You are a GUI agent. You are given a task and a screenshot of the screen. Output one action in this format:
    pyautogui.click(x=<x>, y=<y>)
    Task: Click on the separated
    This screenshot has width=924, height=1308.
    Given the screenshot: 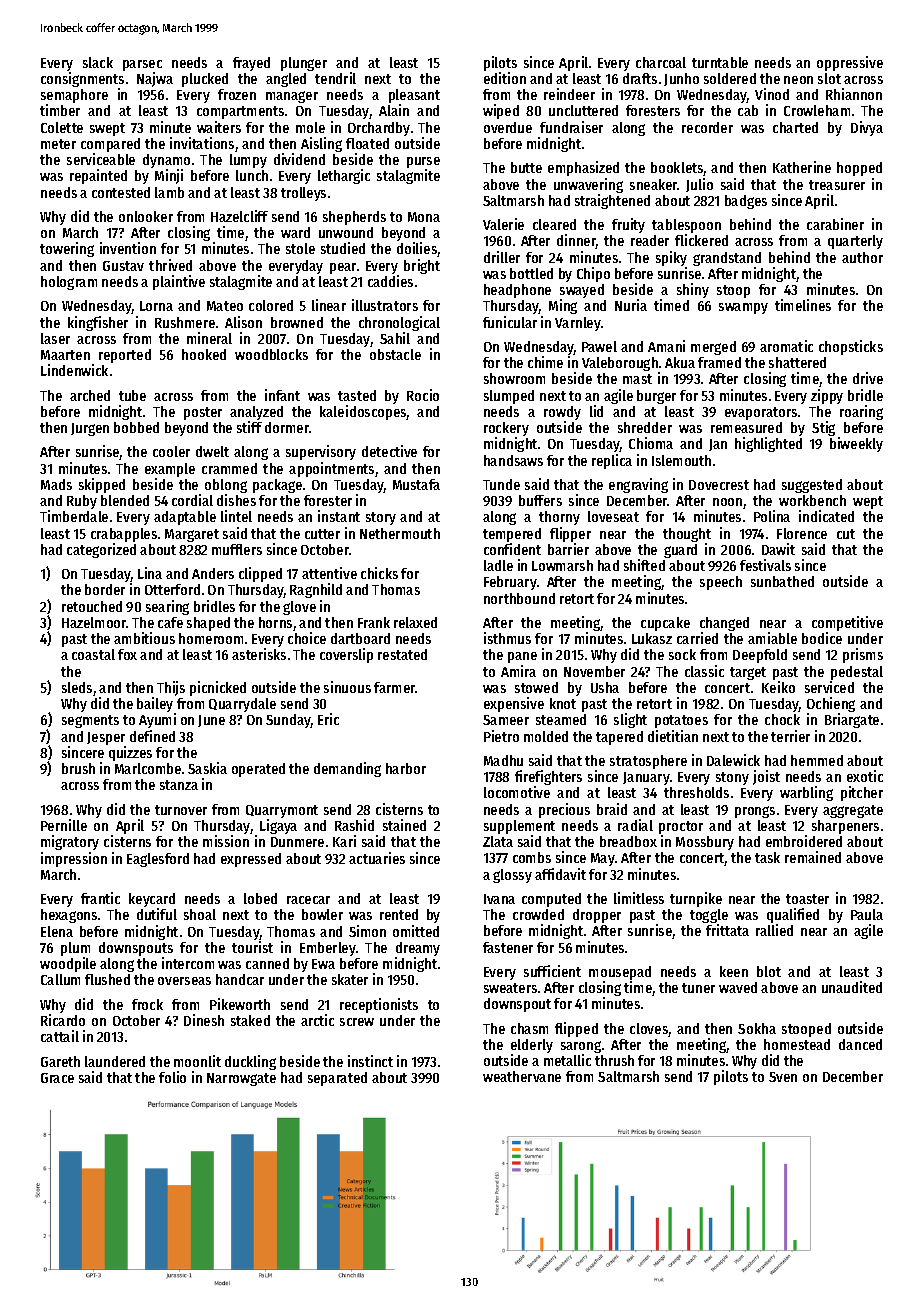 What is the action you would take?
    pyautogui.click(x=337, y=1079)
